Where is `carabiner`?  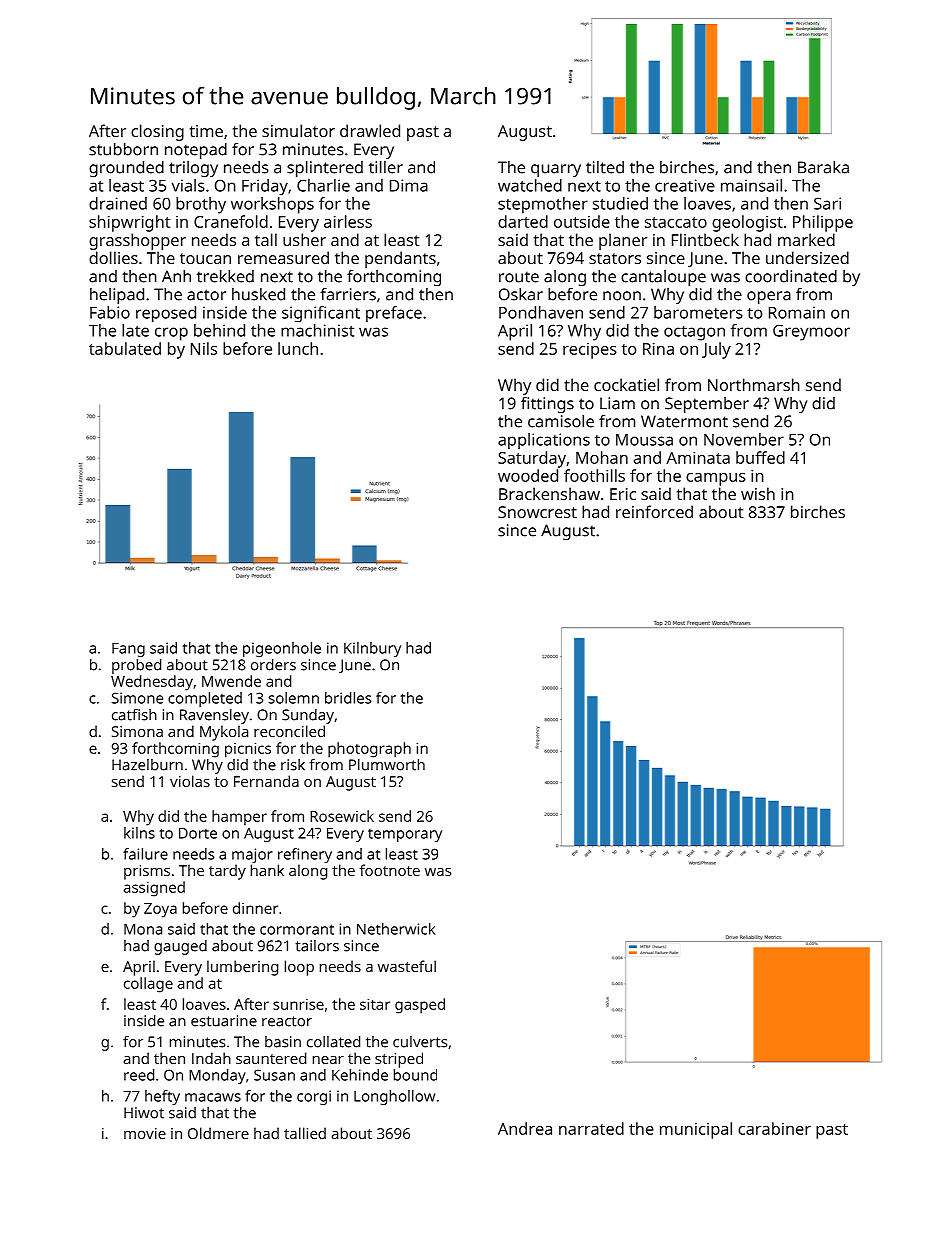 carabiner is located at coordinates (774, 1128).
